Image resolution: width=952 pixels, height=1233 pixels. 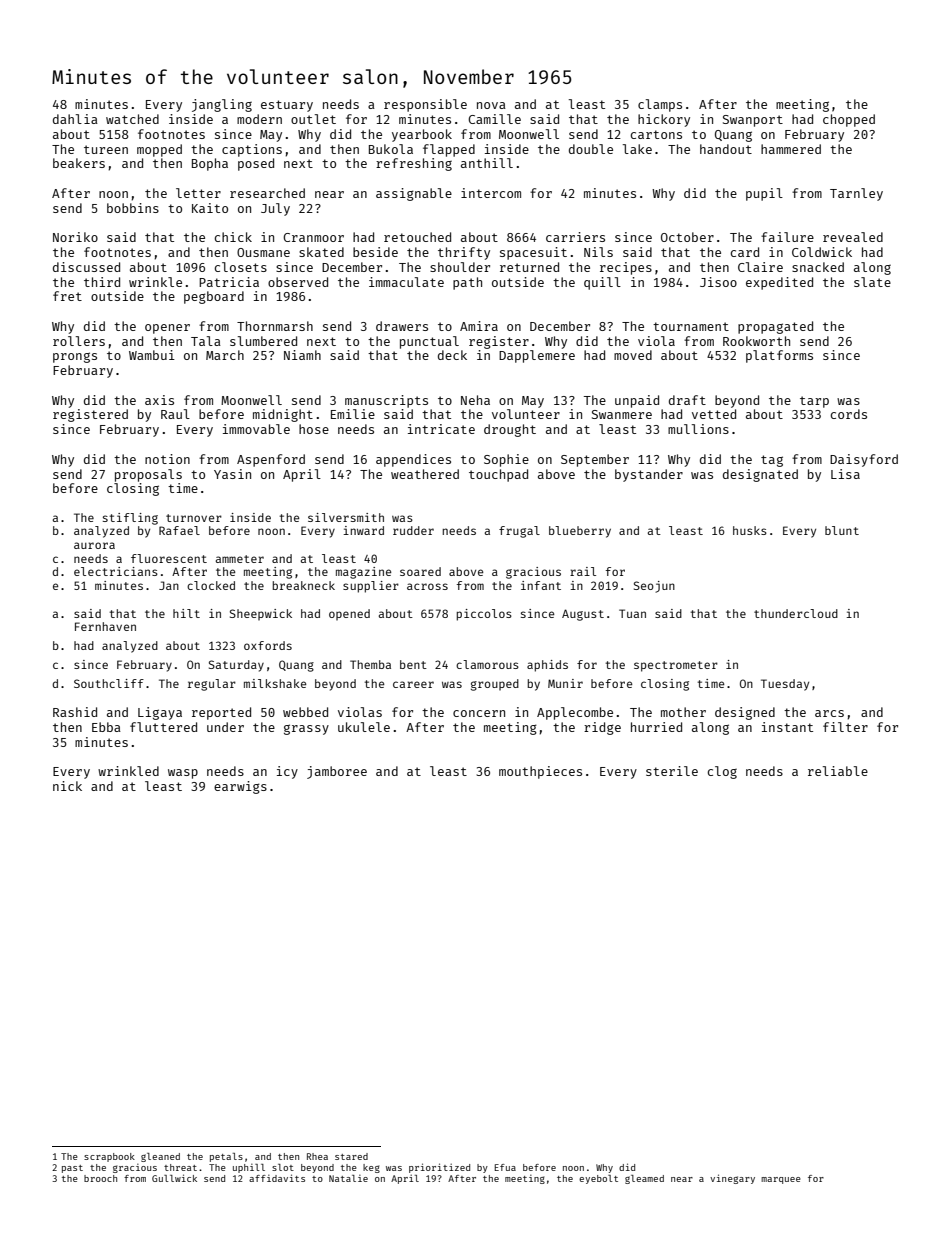 I want to click on frugal, so click(x=519, y=532).
